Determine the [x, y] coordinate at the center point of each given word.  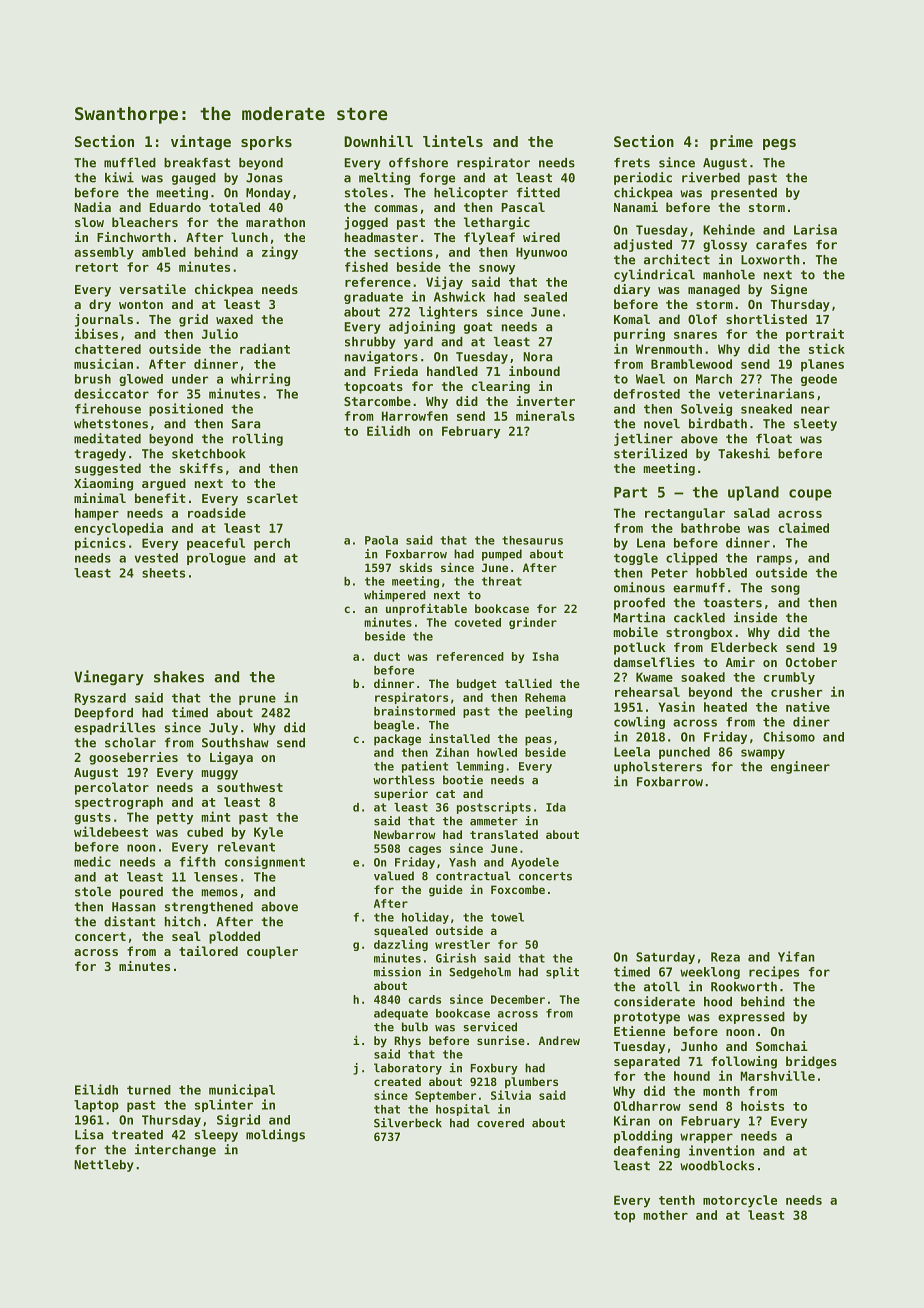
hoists [762, 1105]
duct [387, 656]
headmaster [381, 237]
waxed [234, 319]
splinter [224, 1105]
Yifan [796, 956]
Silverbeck [408, 1123]
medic [92, 861]
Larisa [815, 229]
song [785, 590]
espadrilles [114, 728]
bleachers [145, 222]
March [714, 379]
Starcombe [377, 401]
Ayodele [535, 863]
